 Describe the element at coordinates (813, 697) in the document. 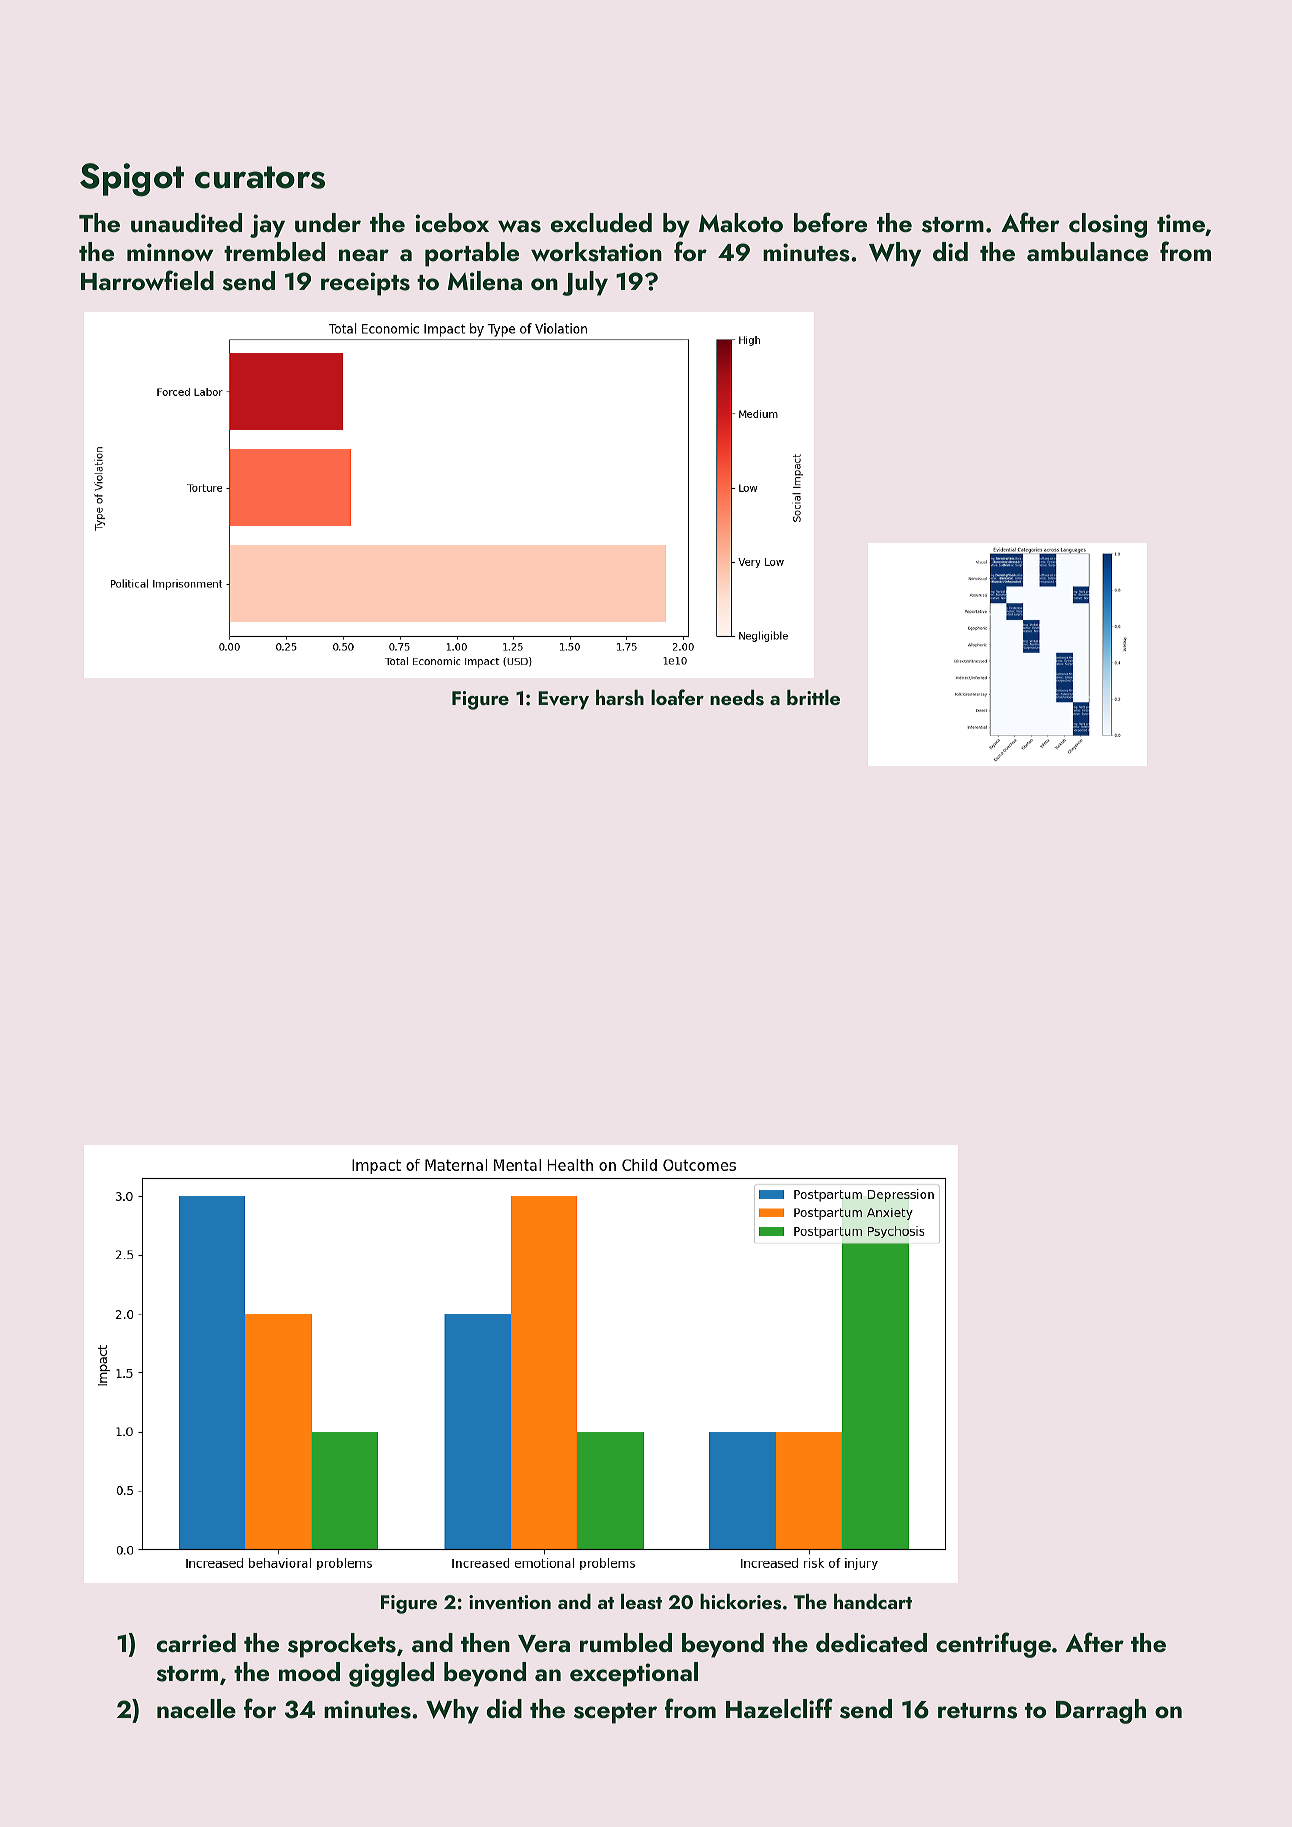

I see `brittle` at that location.
